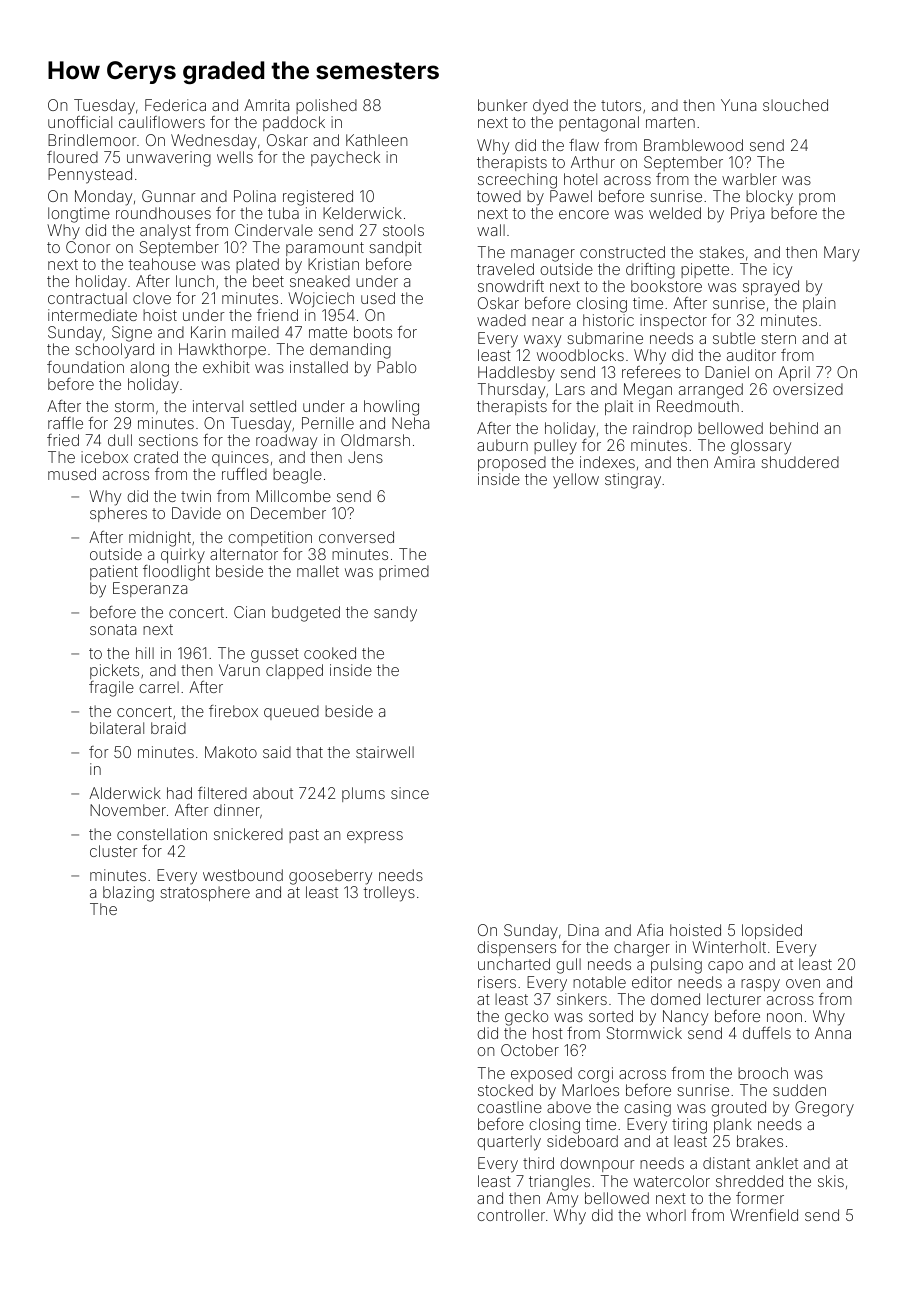 The image size is (908, 1316). What do you see at coordinates (509, 1143) in the image?
I see `quarterly` at bounding box center [509, 1143].
